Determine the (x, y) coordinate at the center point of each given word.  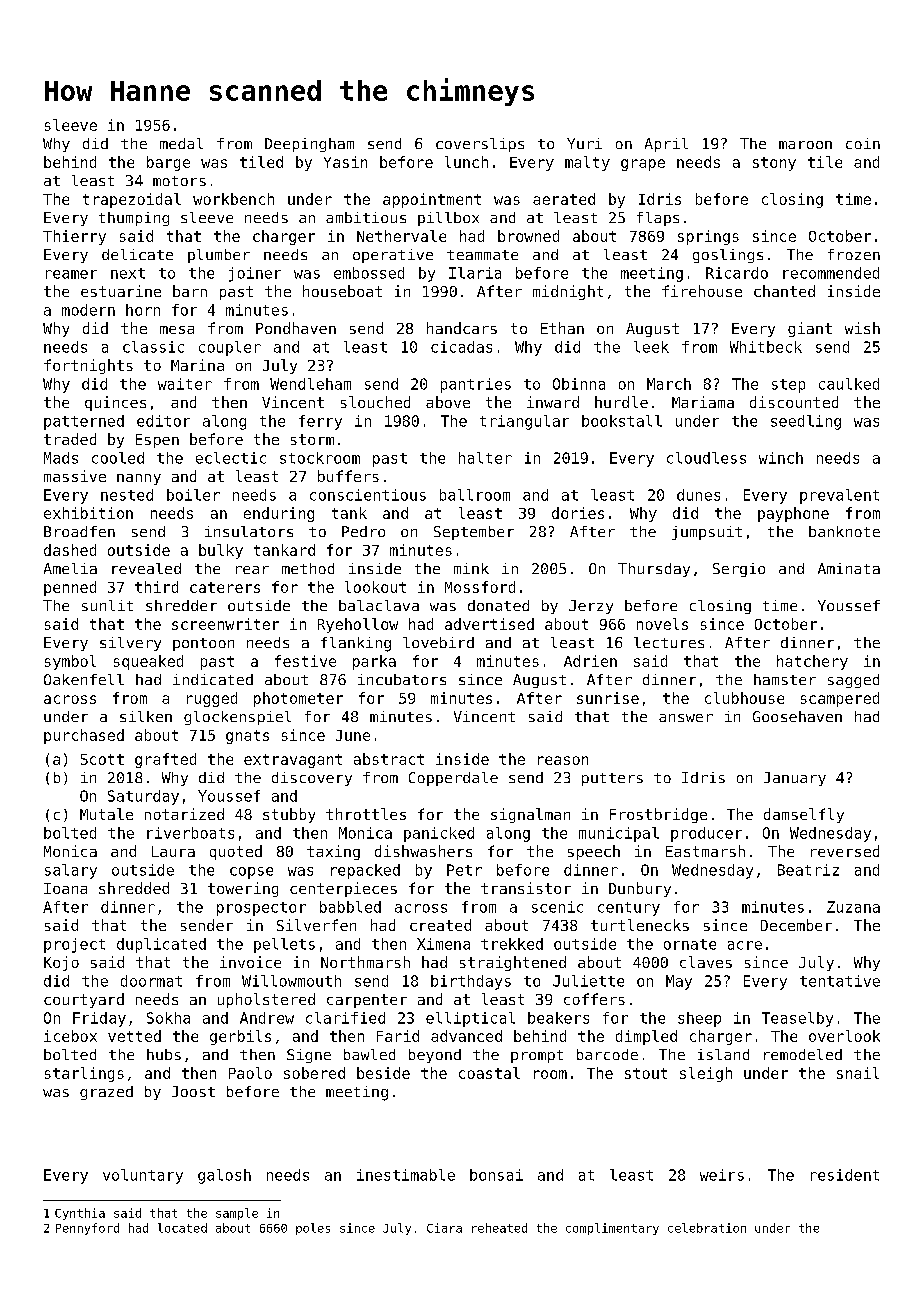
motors (179, 181)
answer (686, 718)
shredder (181, 605)
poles (313, 1229)
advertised (489, 624)
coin (863, 143)
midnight (568, 292)
